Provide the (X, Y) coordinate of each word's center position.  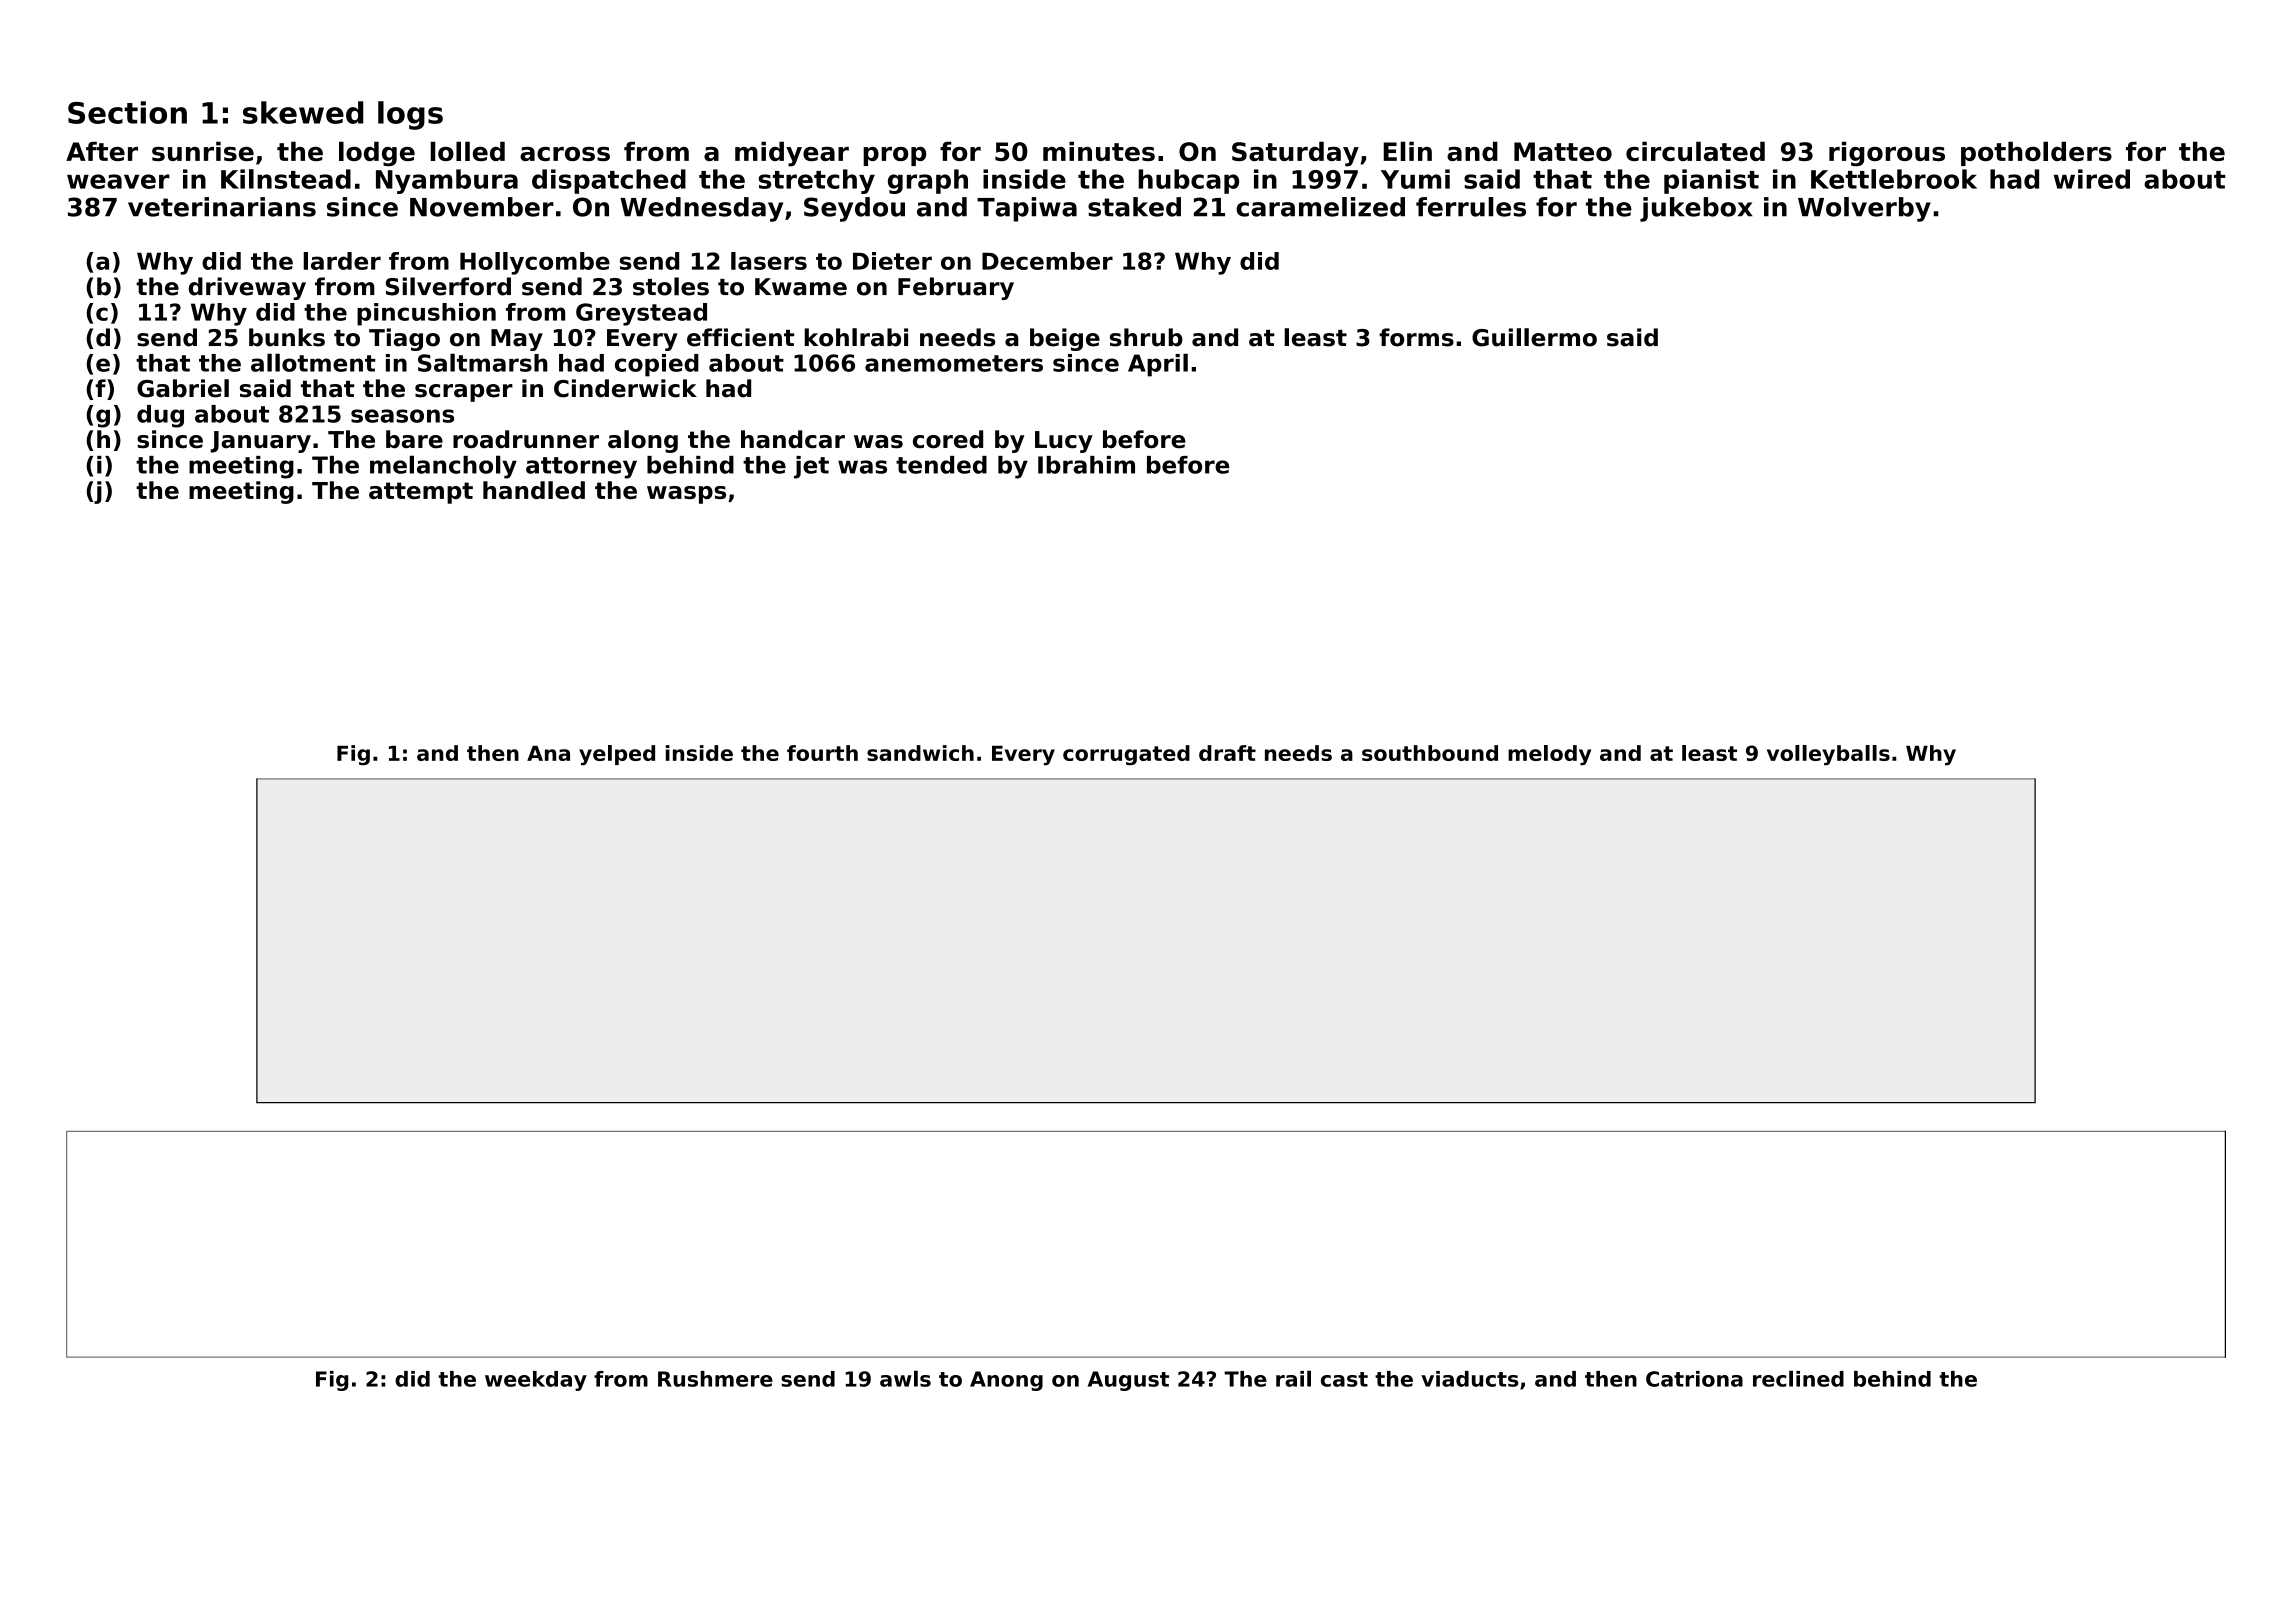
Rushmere (715, 1379)
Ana (548, 753)
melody (1549, 755)
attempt (421, 493)
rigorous (1887, 154)
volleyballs (1828, 755)
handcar (793, 439)
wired (2092, 179)
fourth (822, 753)
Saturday (1295, 154)
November (482, 207)
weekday (536, 1381)
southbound (1430, 753)
